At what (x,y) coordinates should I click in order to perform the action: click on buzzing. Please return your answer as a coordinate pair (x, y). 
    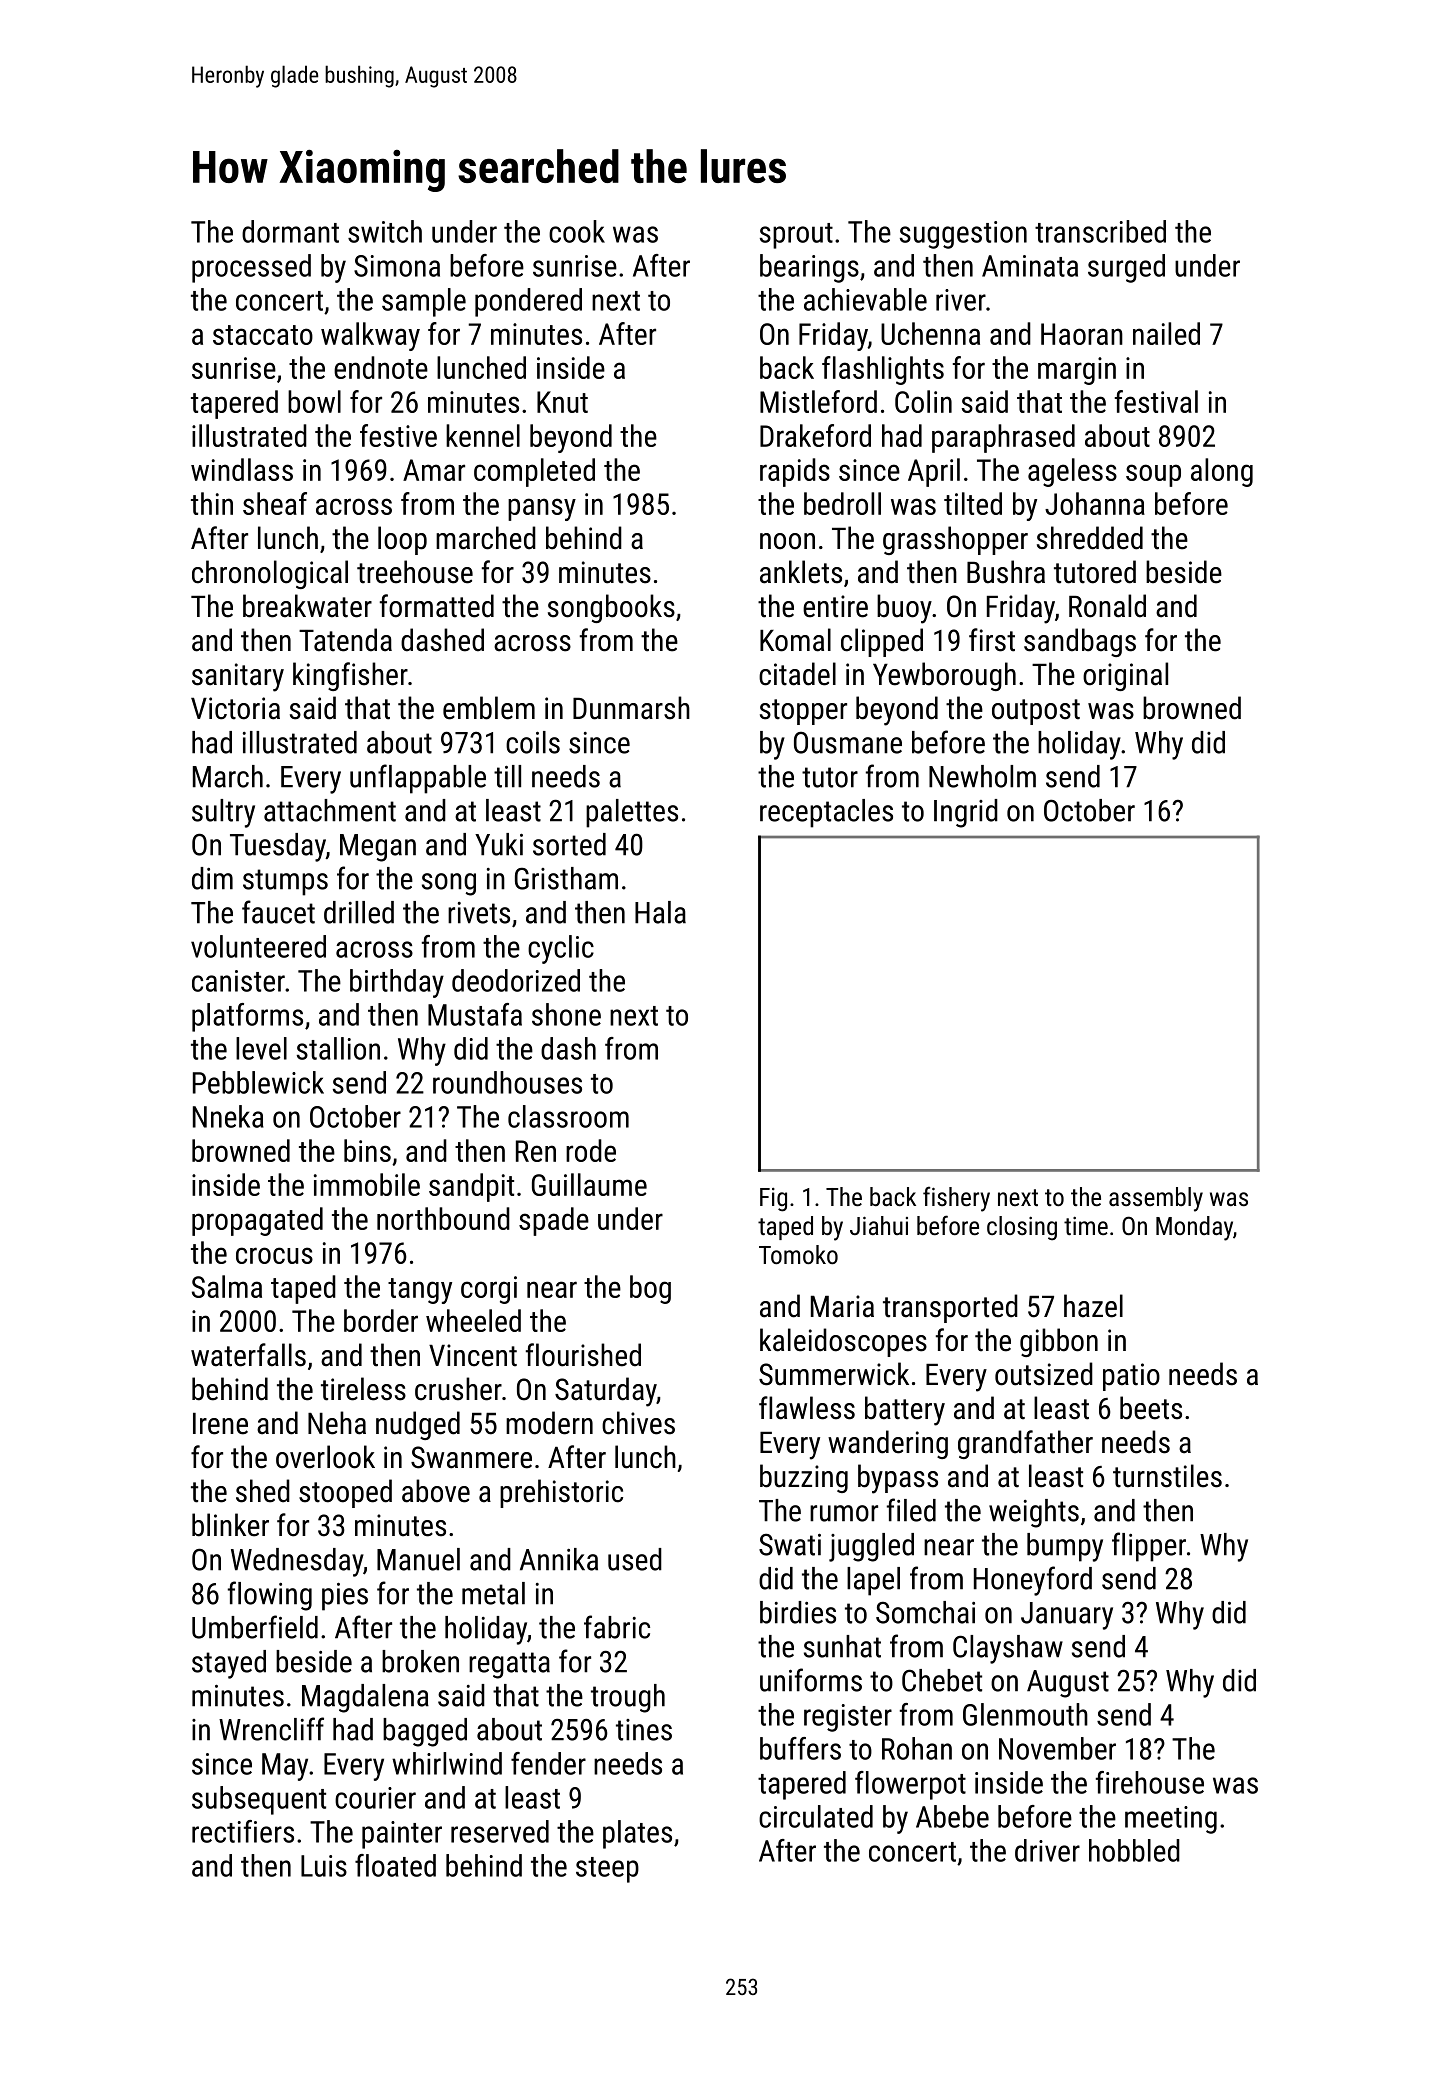
    Looking at the image, I should click on (804, 1478).
